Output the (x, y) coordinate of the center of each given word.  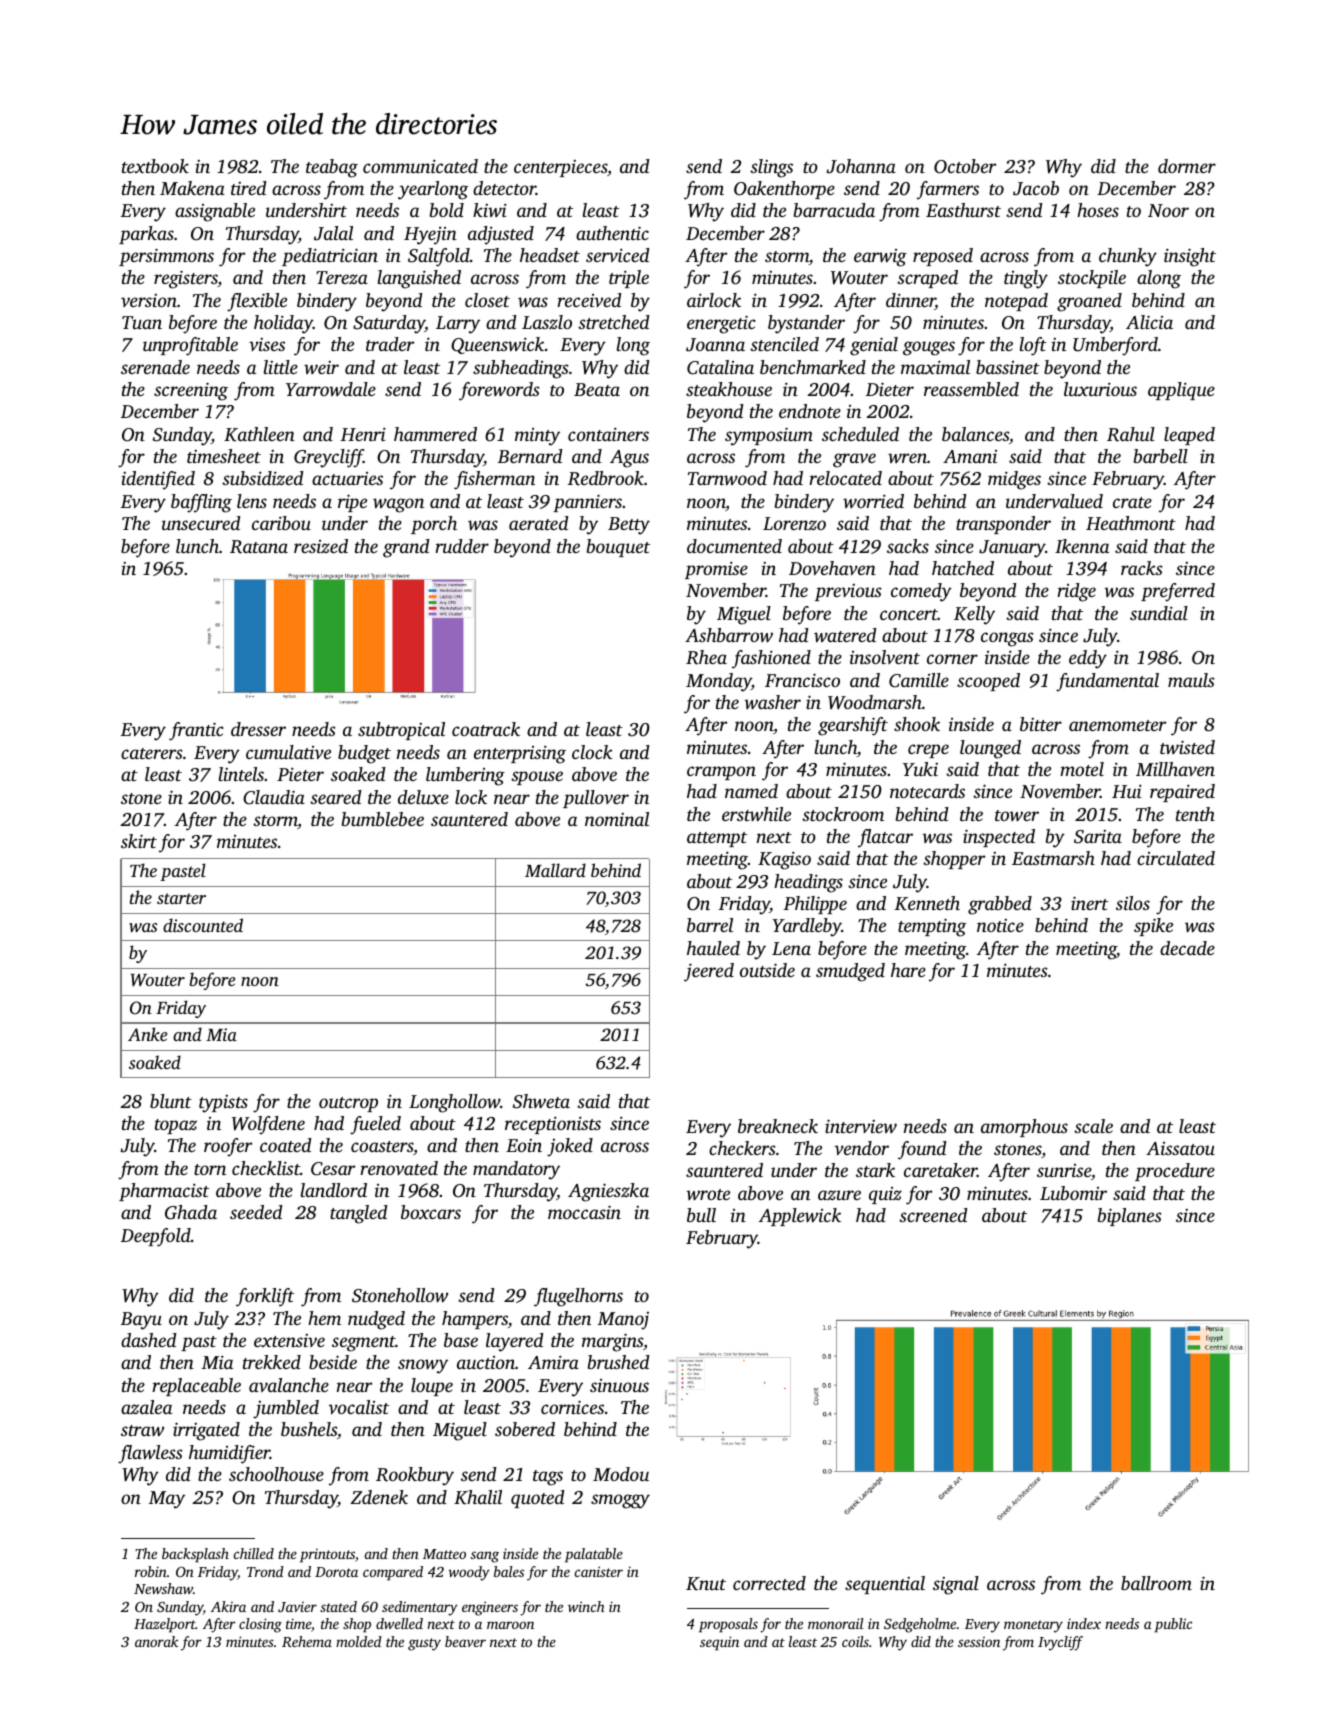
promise (716, 570)
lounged (990, 749)
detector (504, 188)
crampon (721, 773)
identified (158, 480)
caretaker (940, 1170)
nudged (376, 1320)
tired (248, 188)
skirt (139, 841)
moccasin (584, 1212)
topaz (176, 1126)
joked (570, 1147)
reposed (943, 257)
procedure (1175, 1172)
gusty (424, 1644)
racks (1142, 568)
